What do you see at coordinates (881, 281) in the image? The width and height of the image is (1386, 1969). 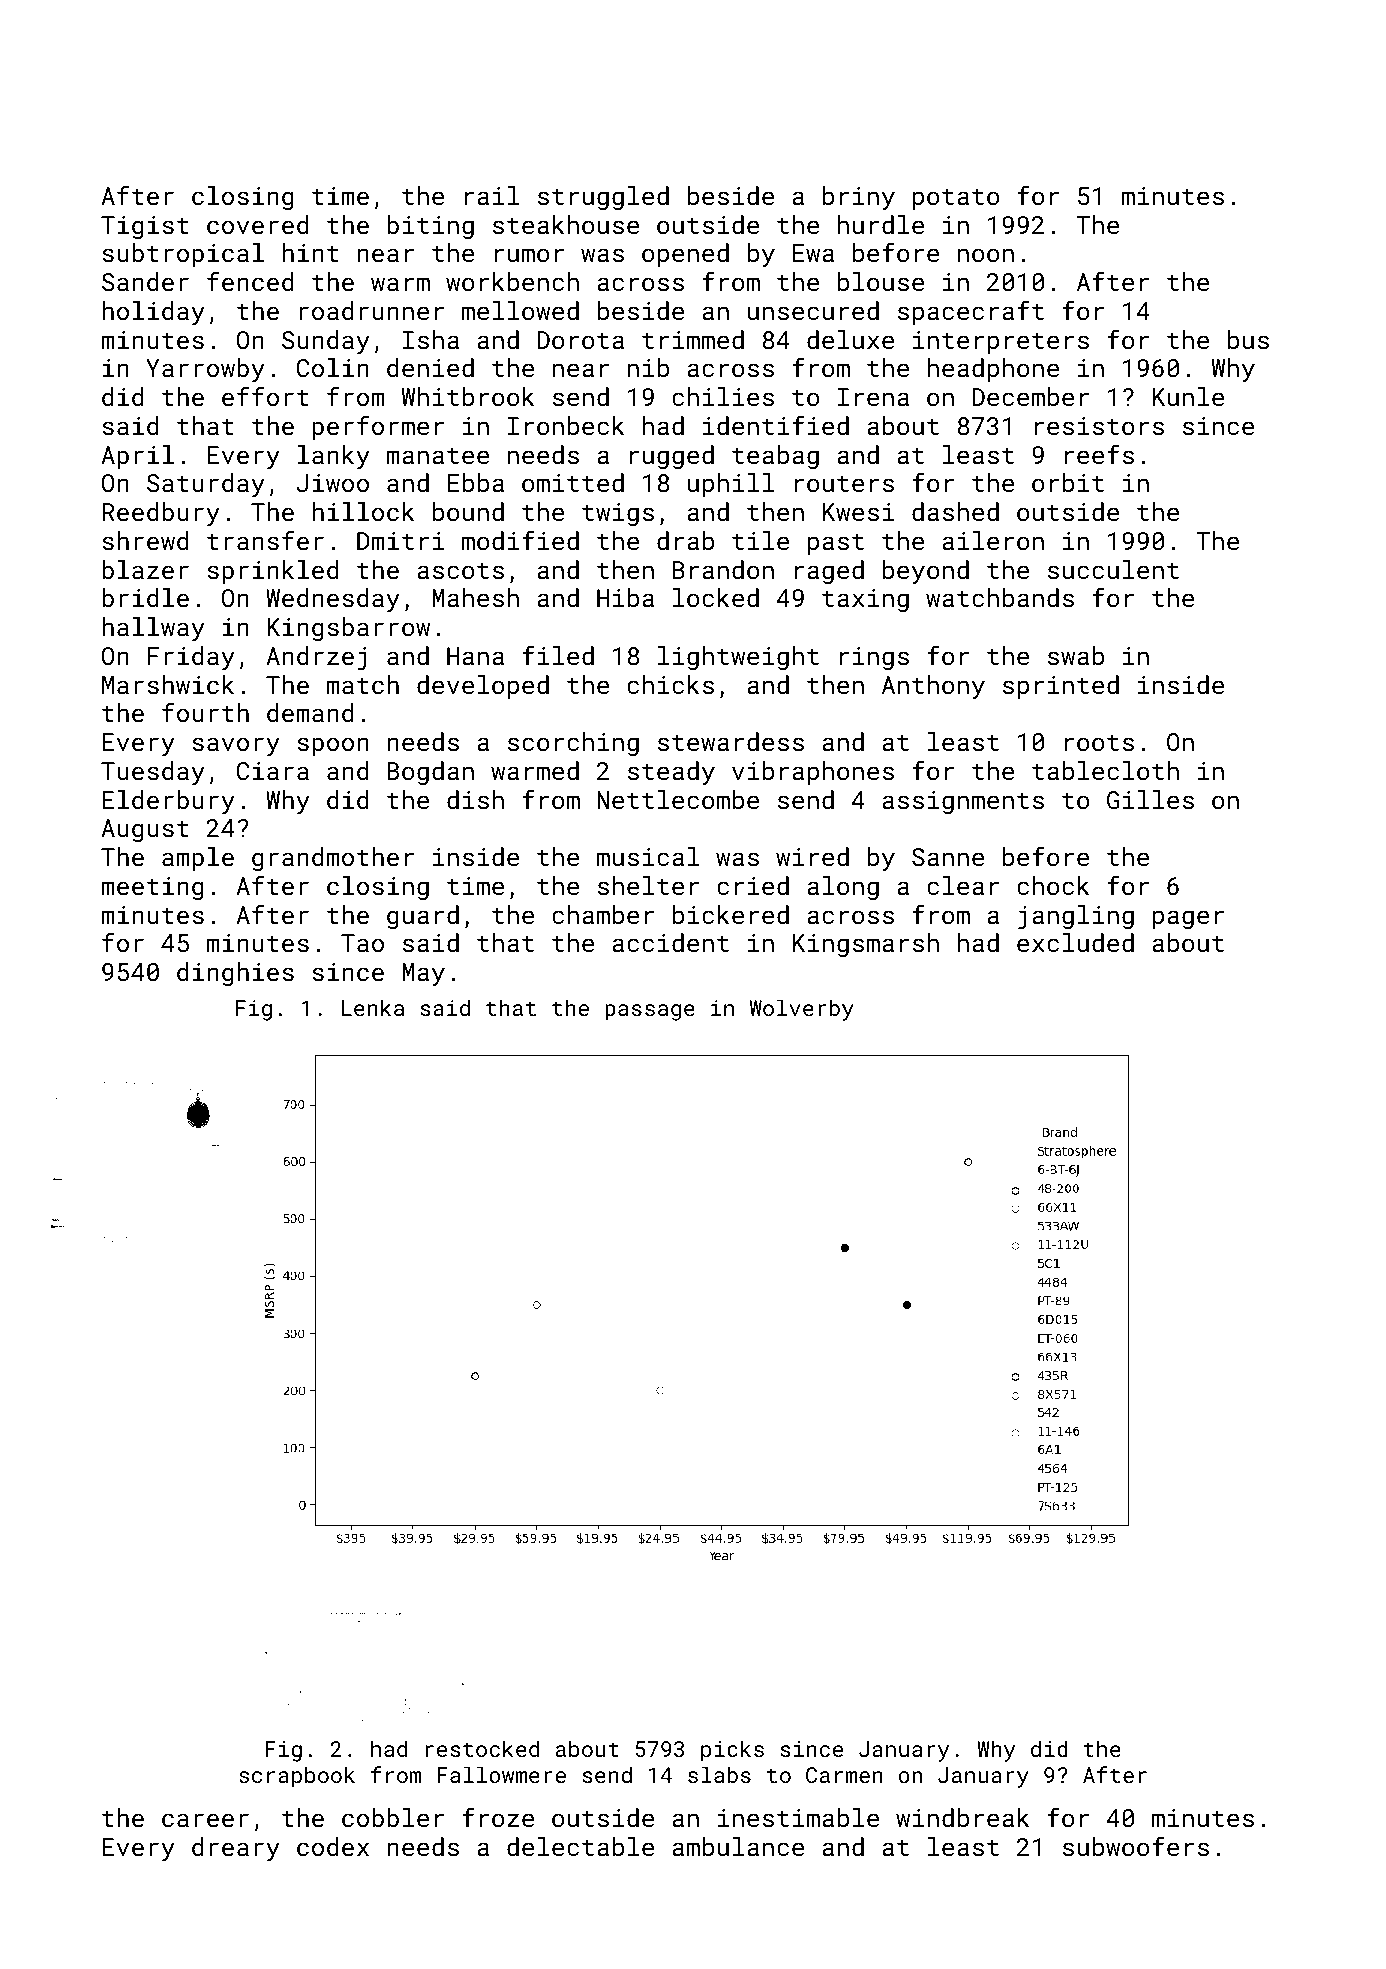 I see `blouse` at bounding box center [881, 281].
